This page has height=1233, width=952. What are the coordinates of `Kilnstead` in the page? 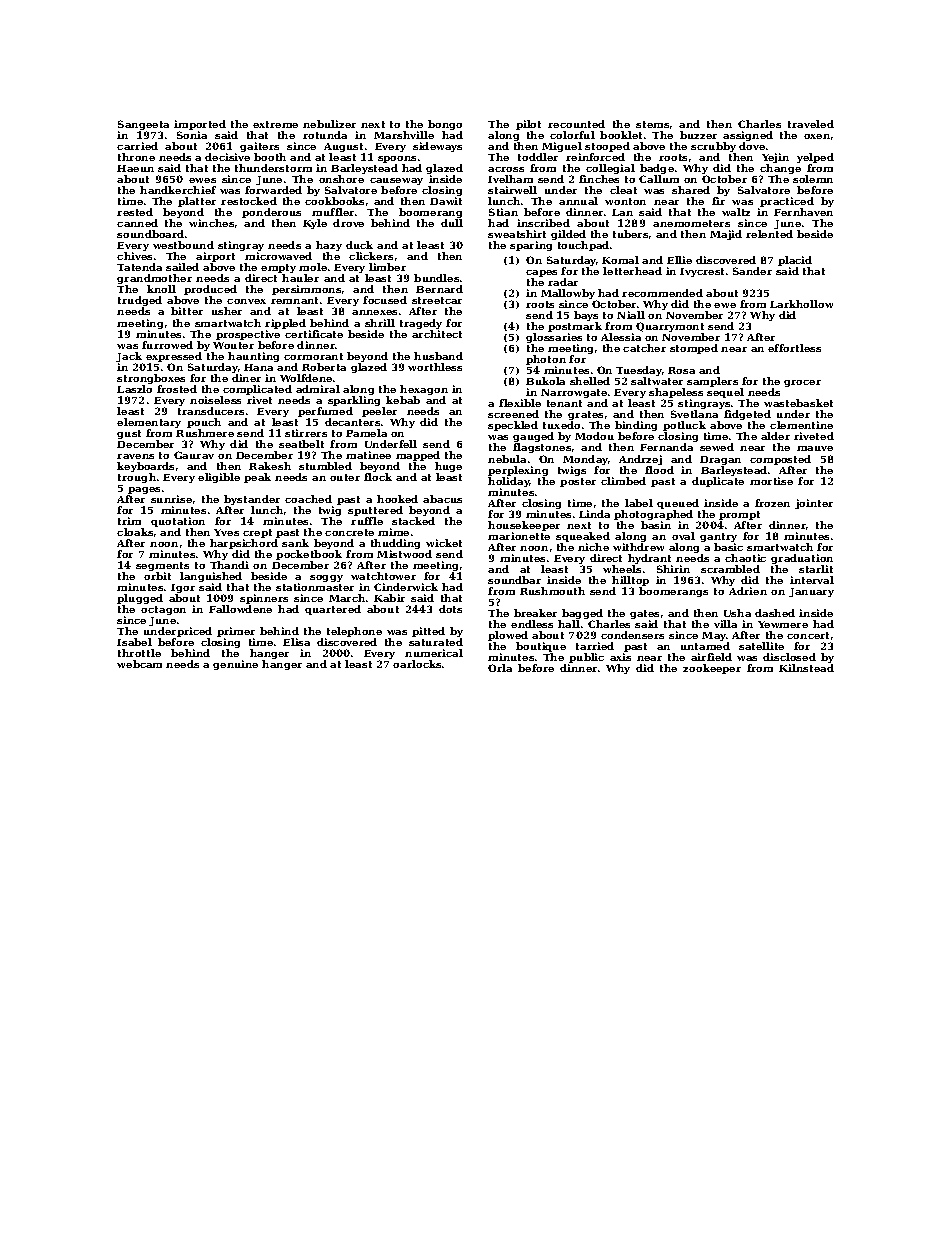 It's located at (806, 668).
